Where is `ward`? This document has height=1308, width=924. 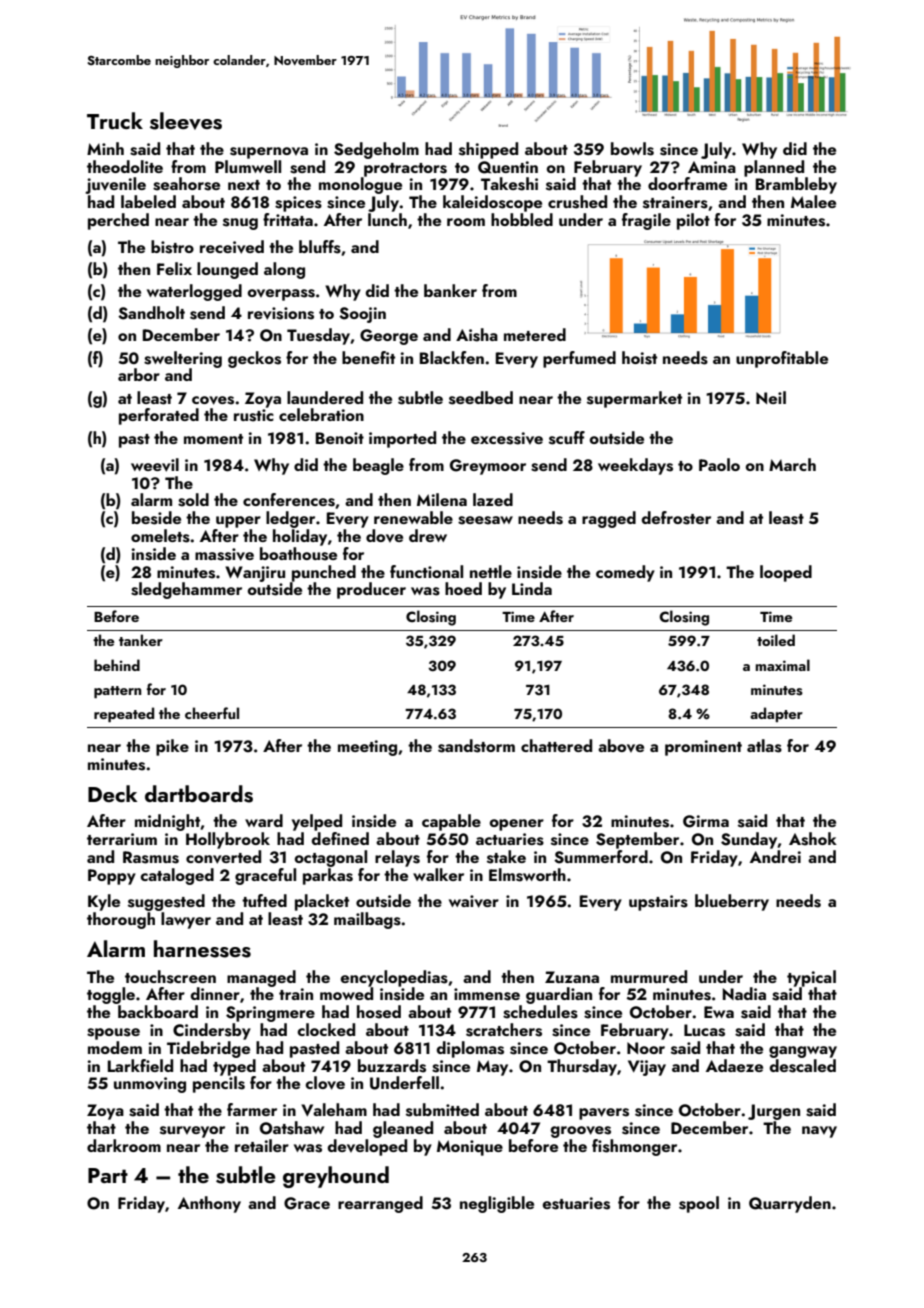
ward is located at coordinates (264, 820).
